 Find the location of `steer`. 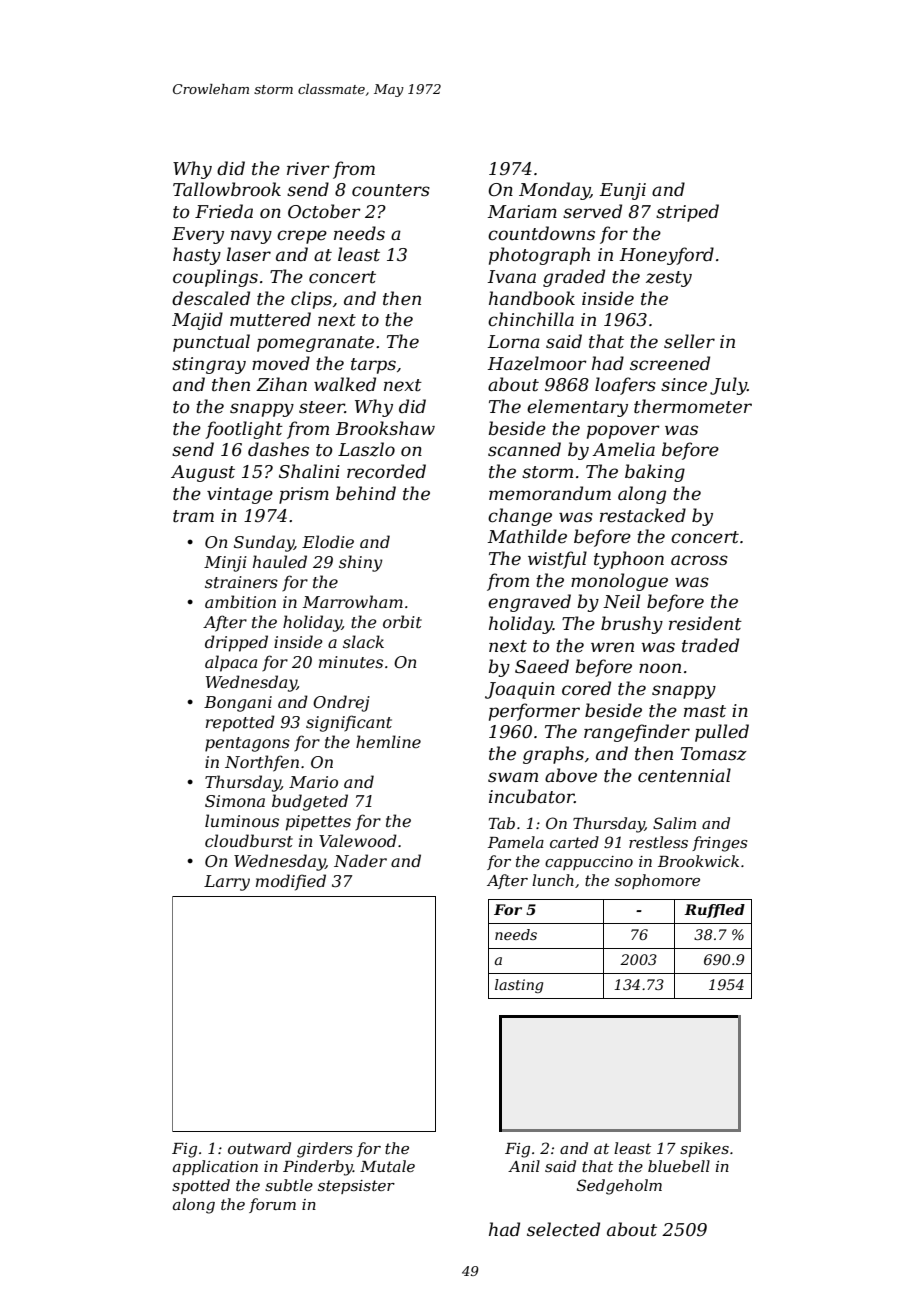

steer is located at coordinates (322, 407).
